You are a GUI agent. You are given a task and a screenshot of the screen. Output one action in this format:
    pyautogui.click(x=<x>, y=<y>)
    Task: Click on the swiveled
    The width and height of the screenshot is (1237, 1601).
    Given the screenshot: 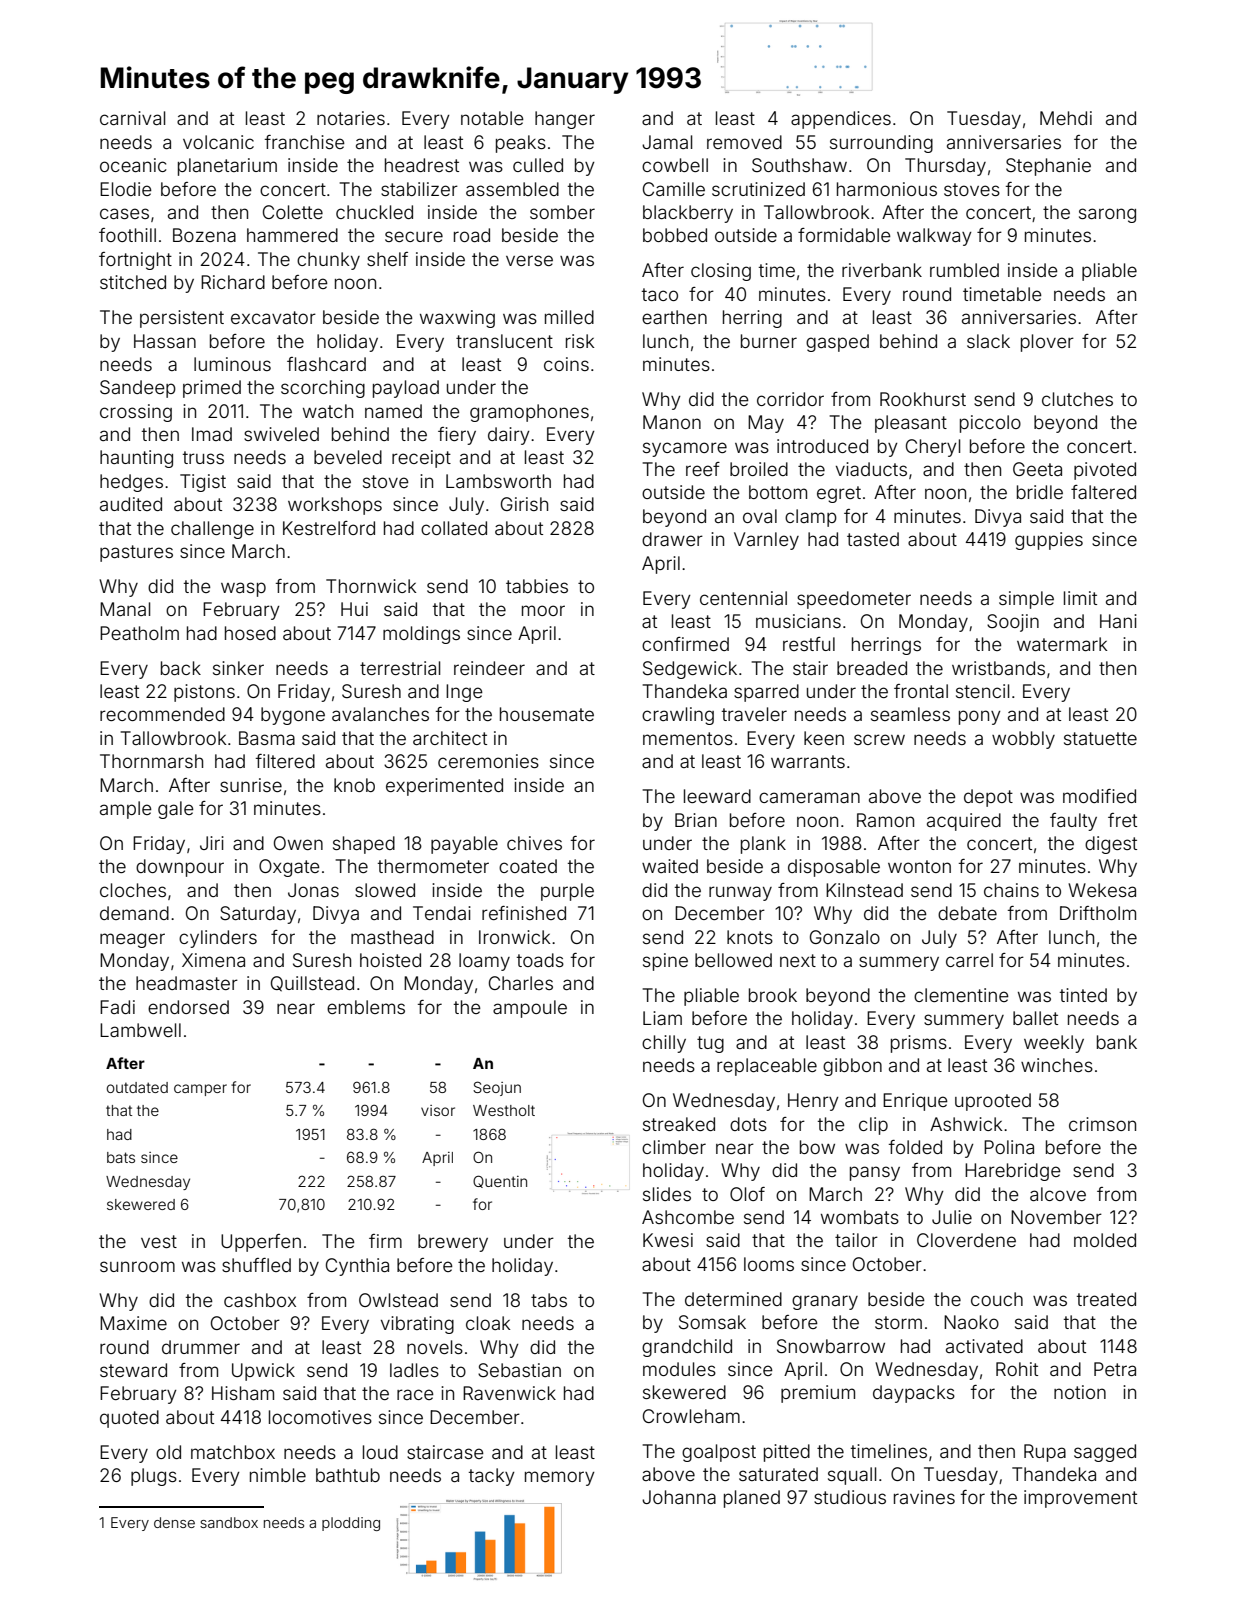 What is the action you would take?
    pyautogui.click(x=281, y=434)
